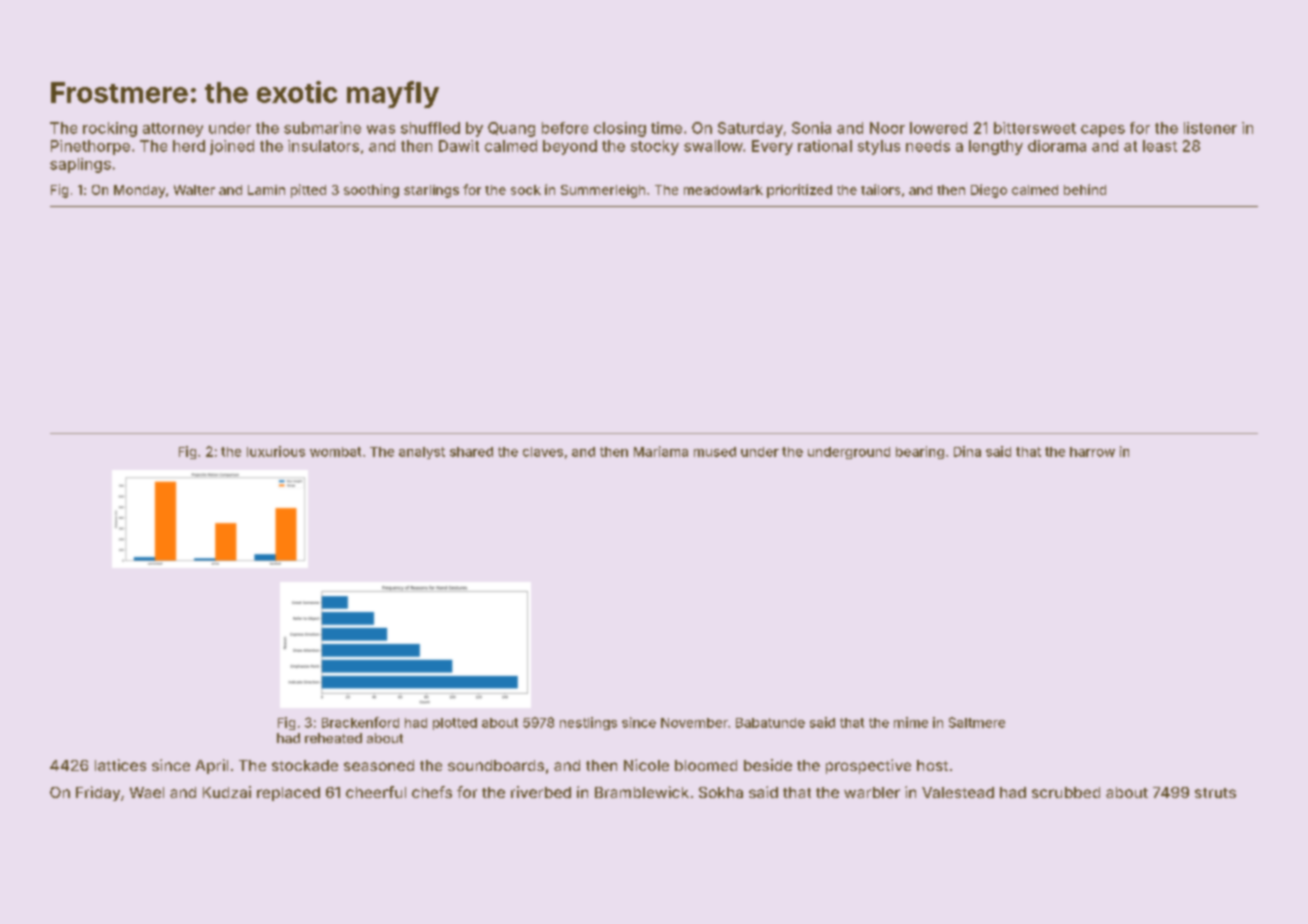 This page has width=1308, height=924. Describe the element at coordinates (967, 451) in the page. I see `Dina` at that location.
